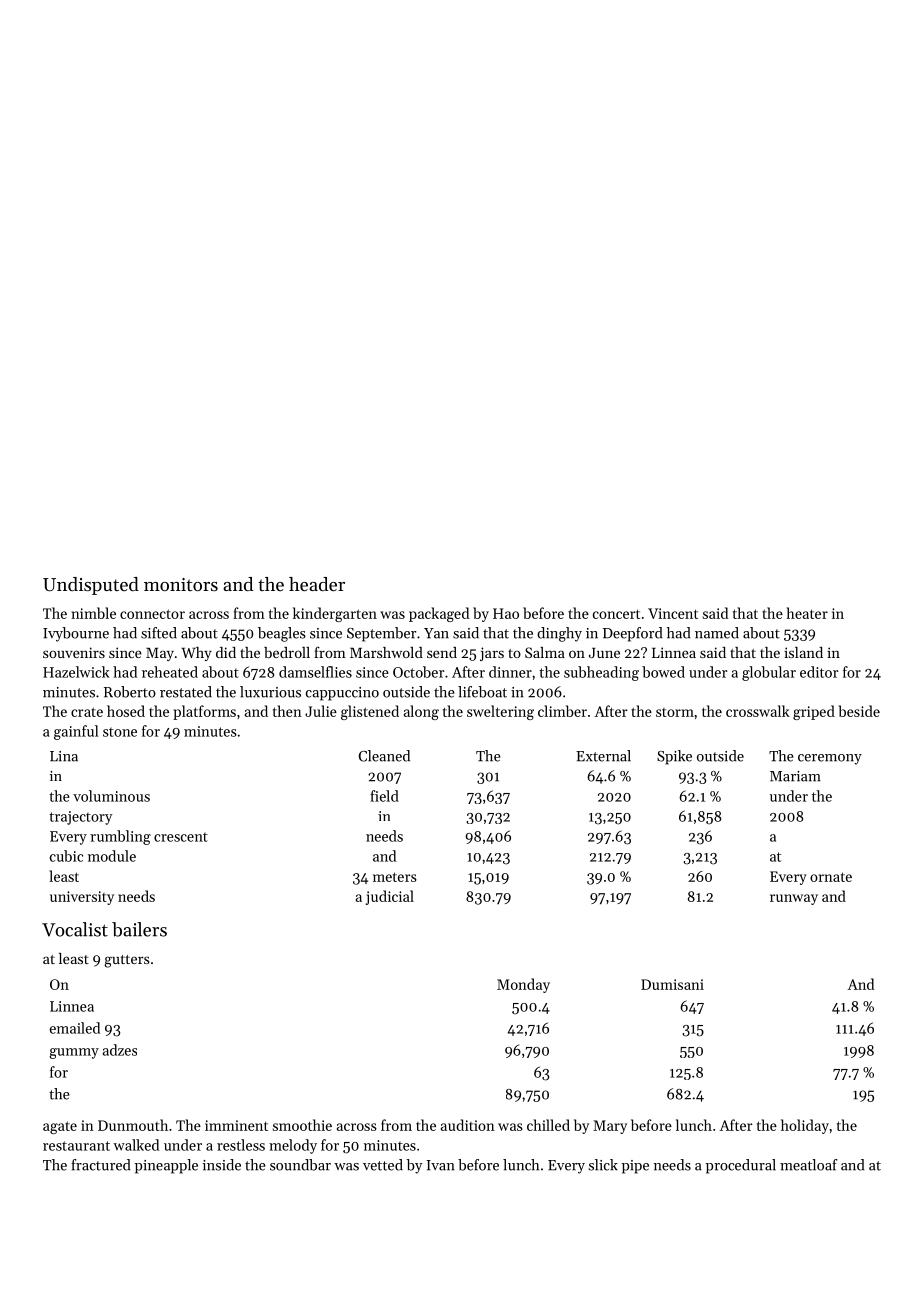 The image size is (924, 1308). What do you see at coordinates (384, 796) in the screenshot?
I see `field` at bounding box center [384, 796].
